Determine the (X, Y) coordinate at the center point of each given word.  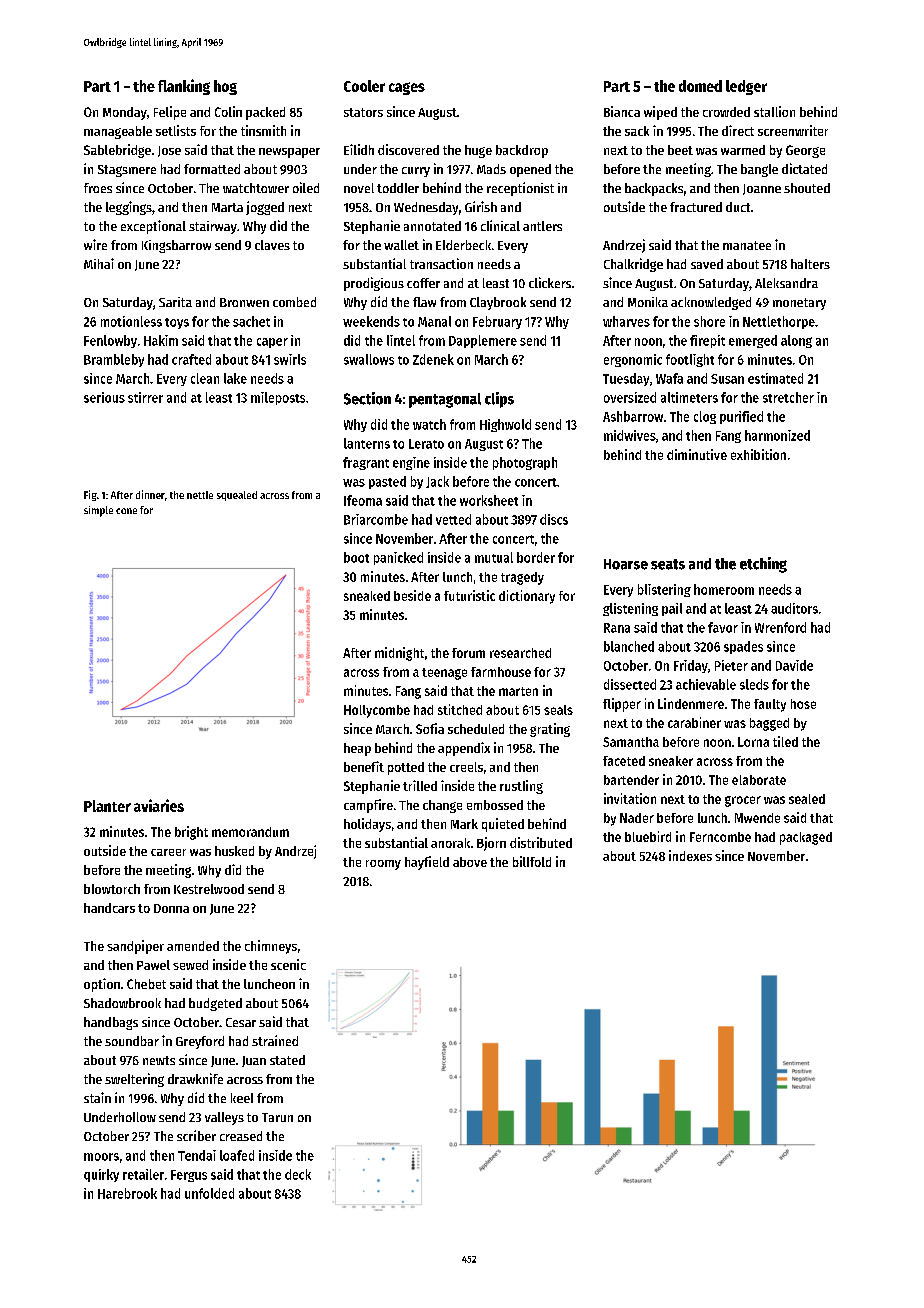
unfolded (209, 1193)
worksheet (489, 500)
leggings (129, 208)
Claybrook (498, 303)
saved (707, 264)
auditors (794, 608)
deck (298, 1174)
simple (98, 511)
